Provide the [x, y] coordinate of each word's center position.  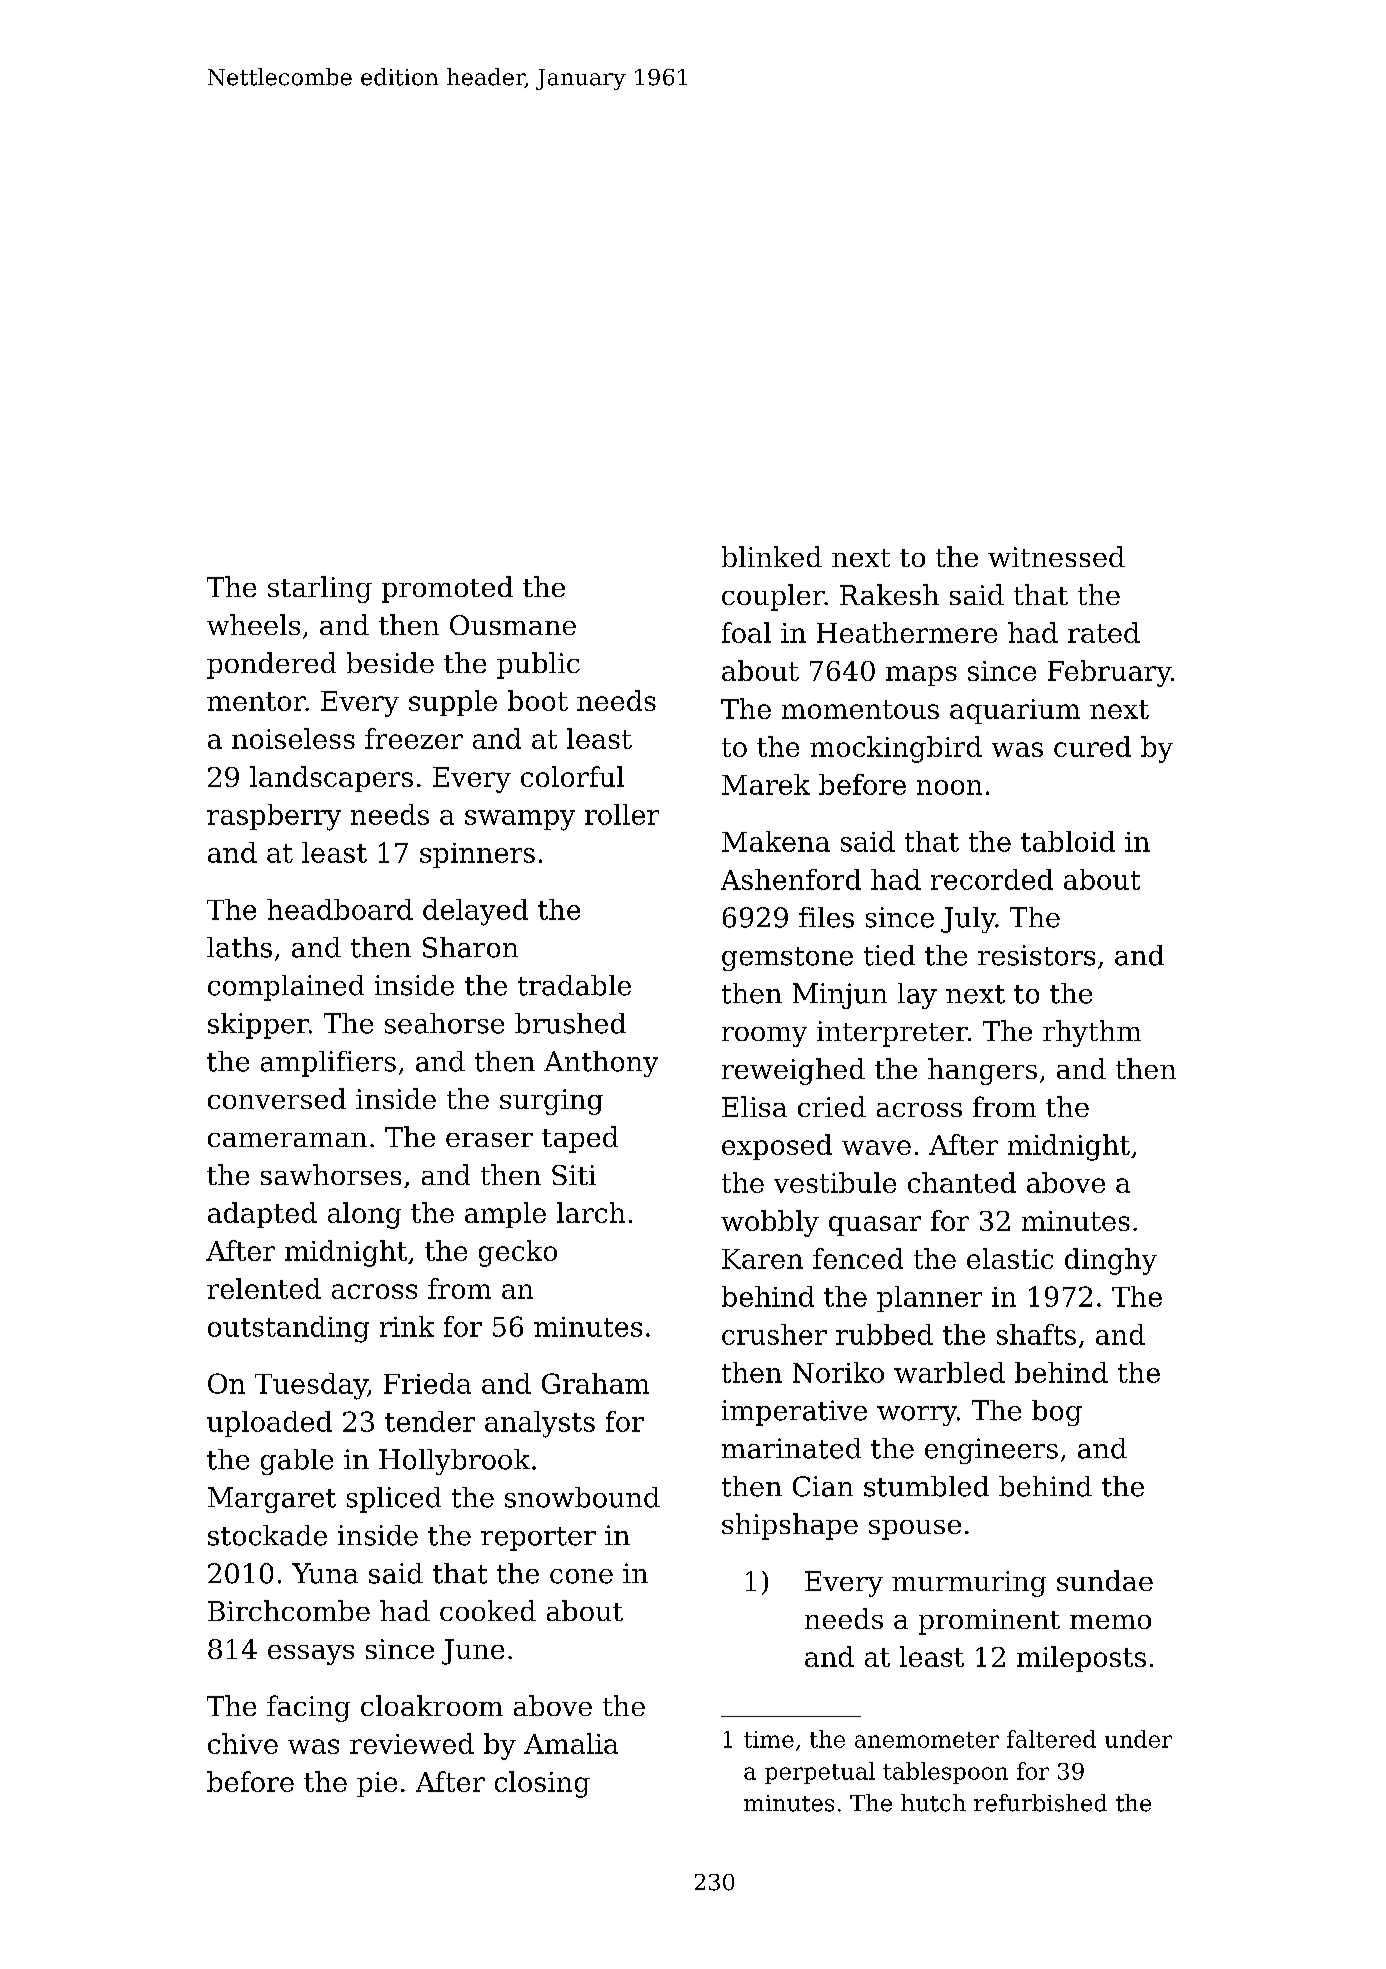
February [1109, 673]
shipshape [790, 1526]
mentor [256, 701]
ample [505, 1215]
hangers [982, 1071]
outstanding [288, 1329]
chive [243, 1743]
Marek [766, 784]
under [1138, 1739]
